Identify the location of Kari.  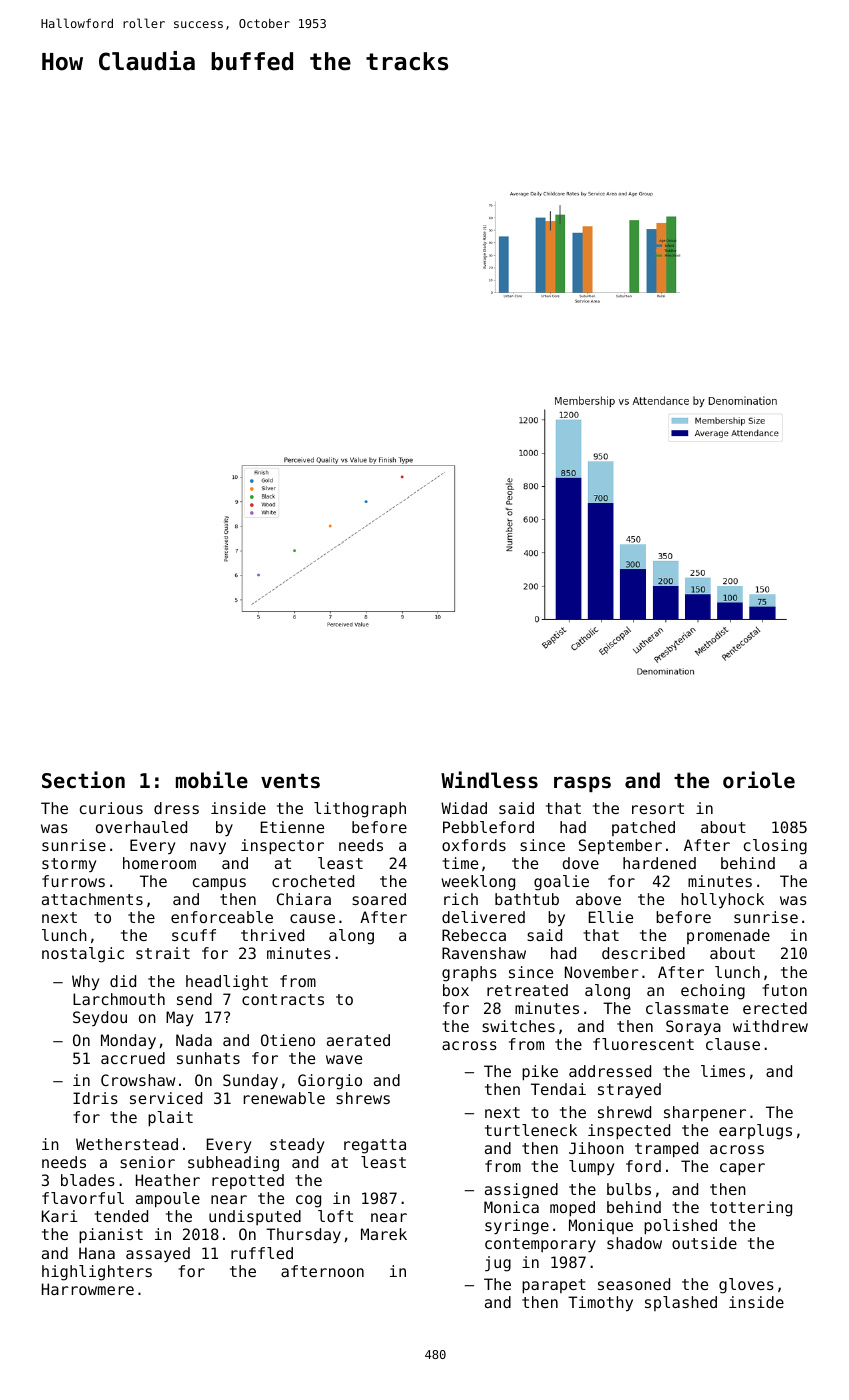
(60, 1216).
